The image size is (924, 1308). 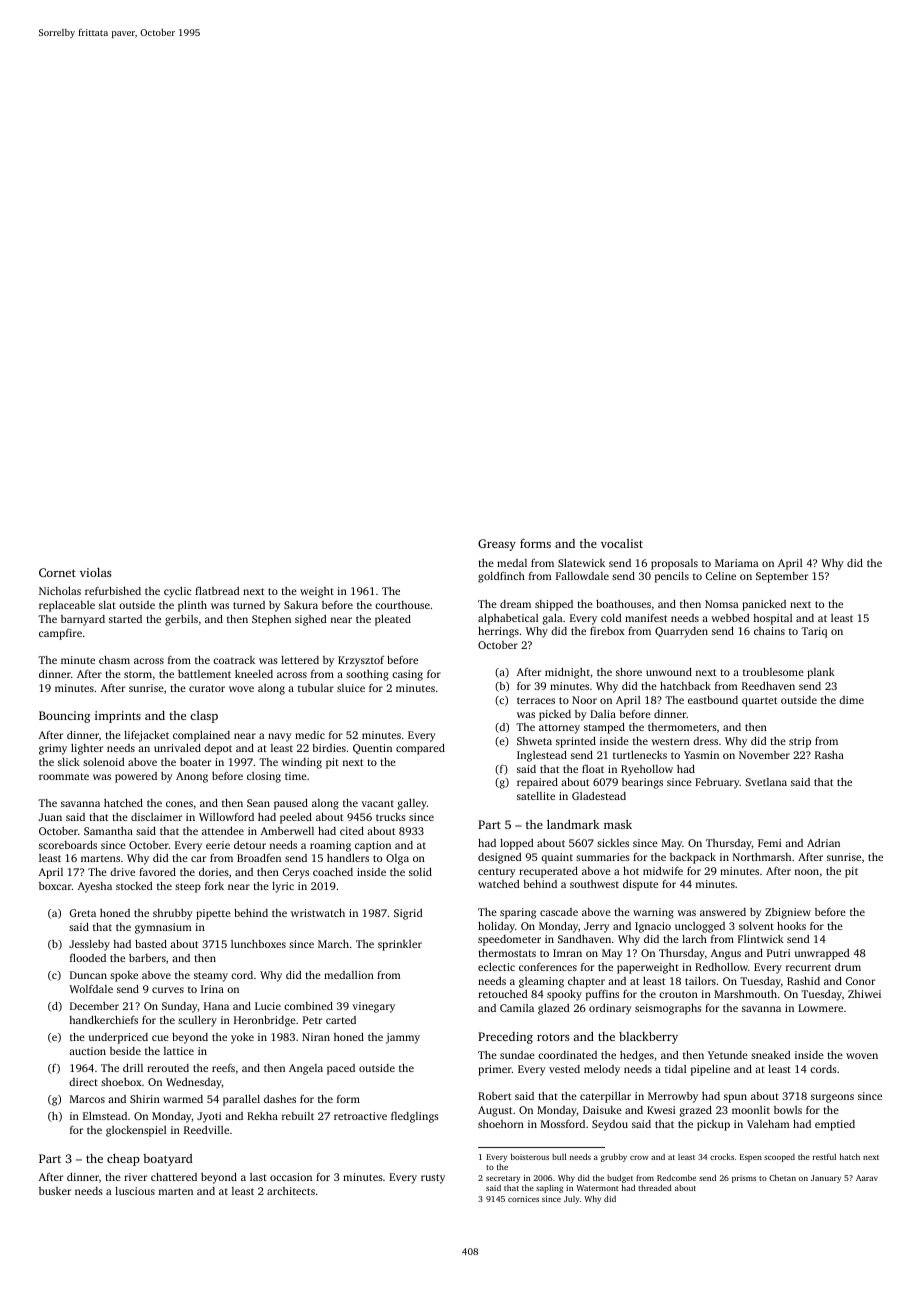 I want to click on Broadfen, so click(x=259, y=858).
